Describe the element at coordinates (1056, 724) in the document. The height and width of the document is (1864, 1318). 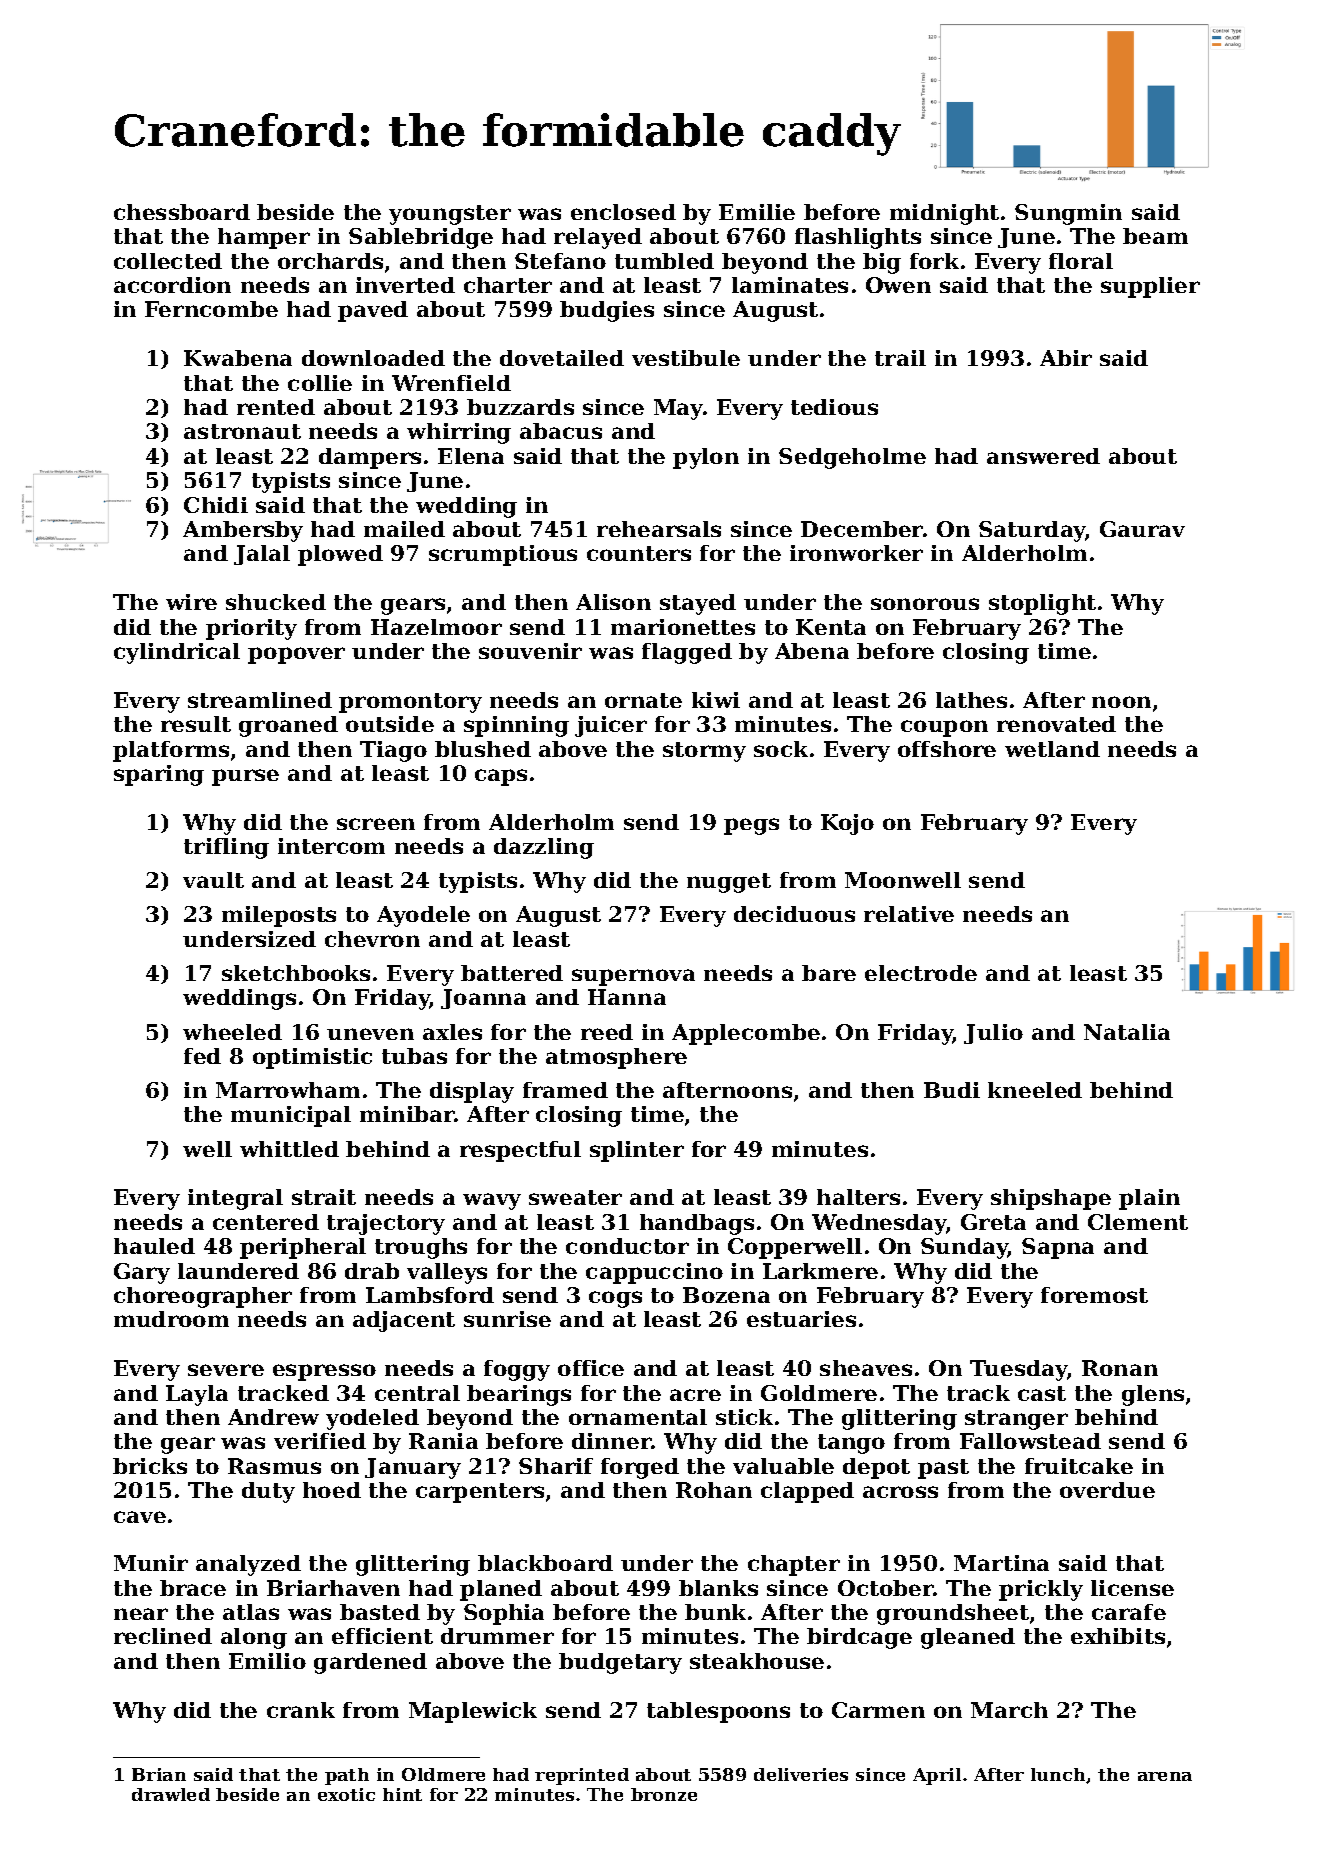
I see `renovated` at that location.
